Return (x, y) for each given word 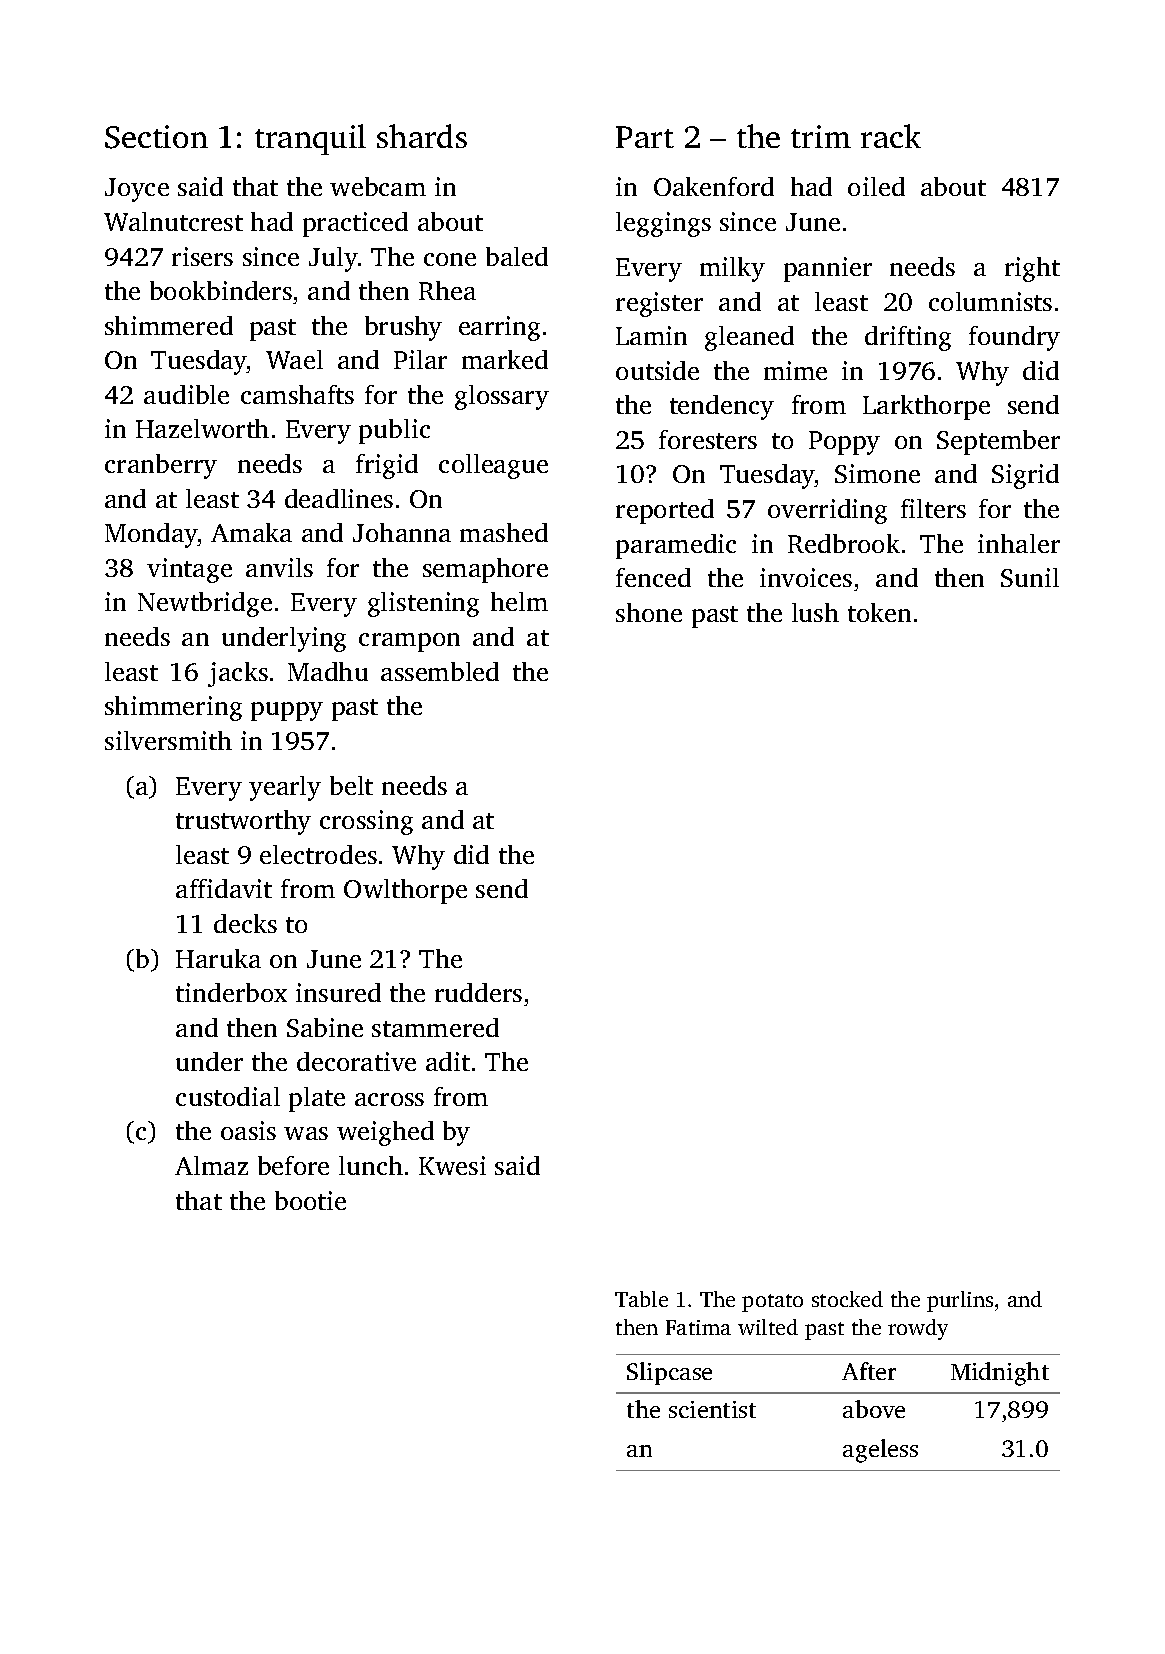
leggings (663, 224)
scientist (712, 1409)
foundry (1014, 338)
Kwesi (452, 1165)
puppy (287, 711)
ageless (880, 1451)
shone (649, 612)
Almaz (211, 1165)
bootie (310, 1200)
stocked (847, 1299)
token (879, 612)
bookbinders (221, 290)
